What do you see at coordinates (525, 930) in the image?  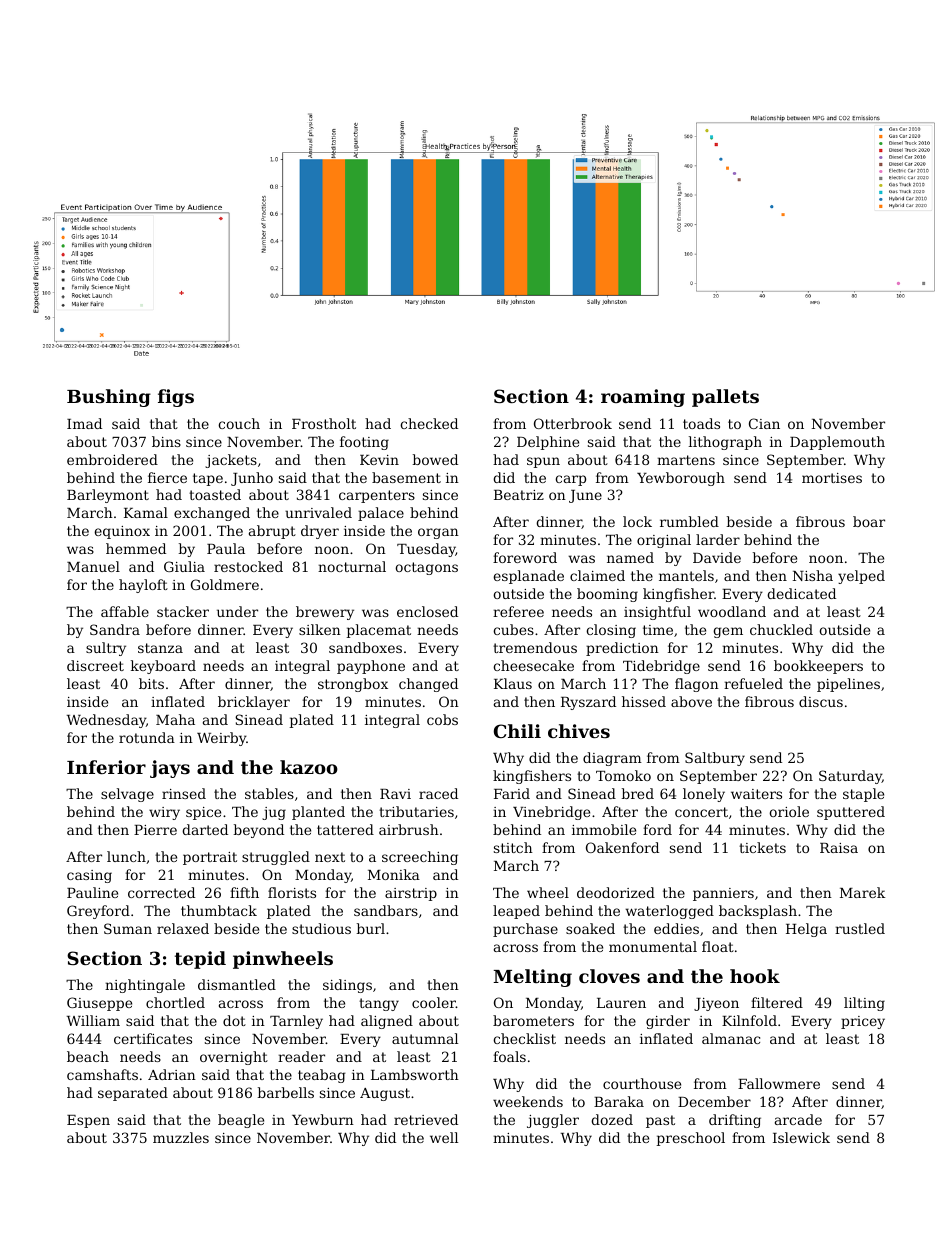 I see `purchase` at bounding box center [525, 930].
